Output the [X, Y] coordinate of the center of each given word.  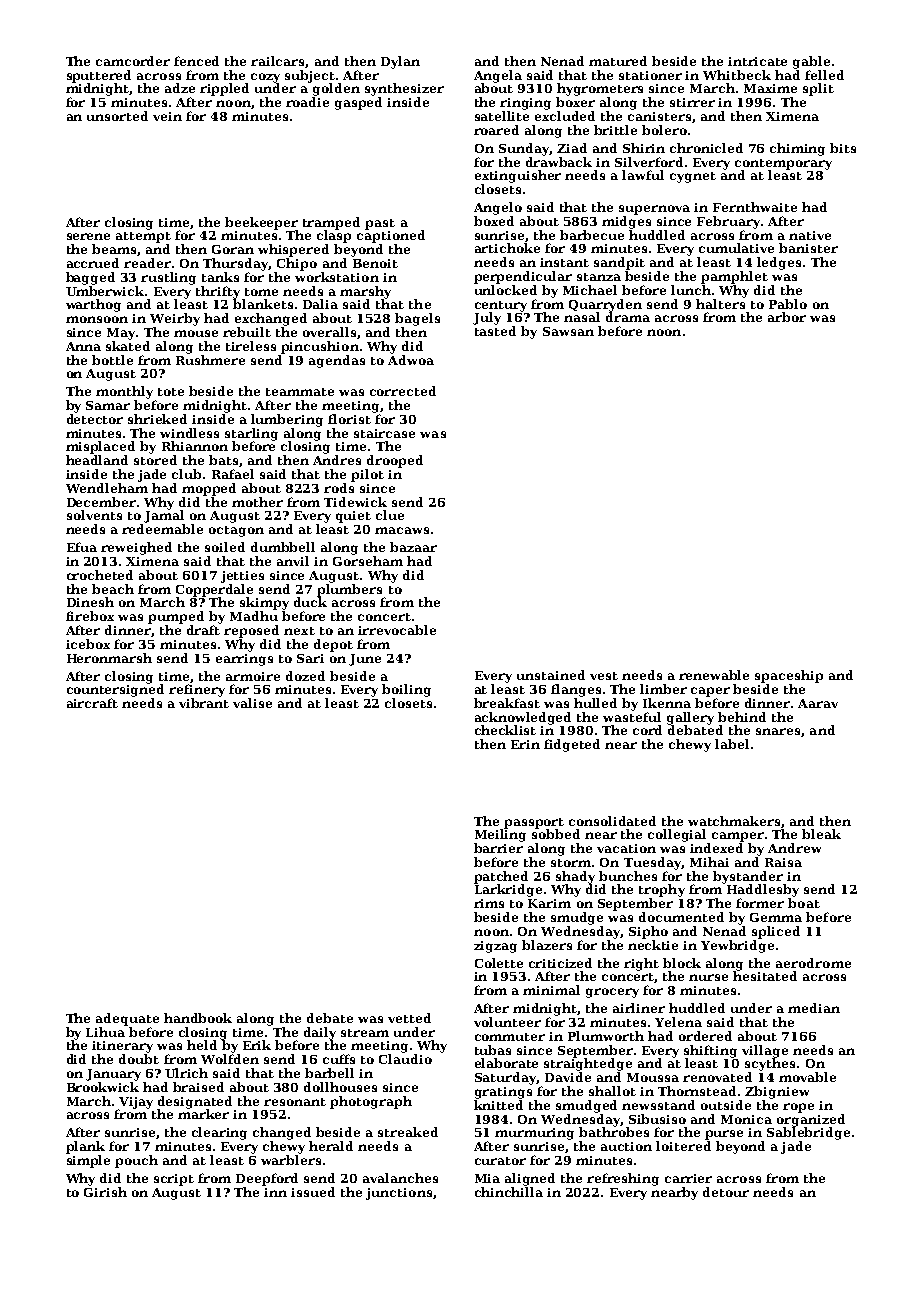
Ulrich [186, 1073]
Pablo [788, 304]
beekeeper [261, 223]
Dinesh [90, 602]
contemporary [783, 164]
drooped [395, 461]
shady [575, 877]
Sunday [524, 149]
